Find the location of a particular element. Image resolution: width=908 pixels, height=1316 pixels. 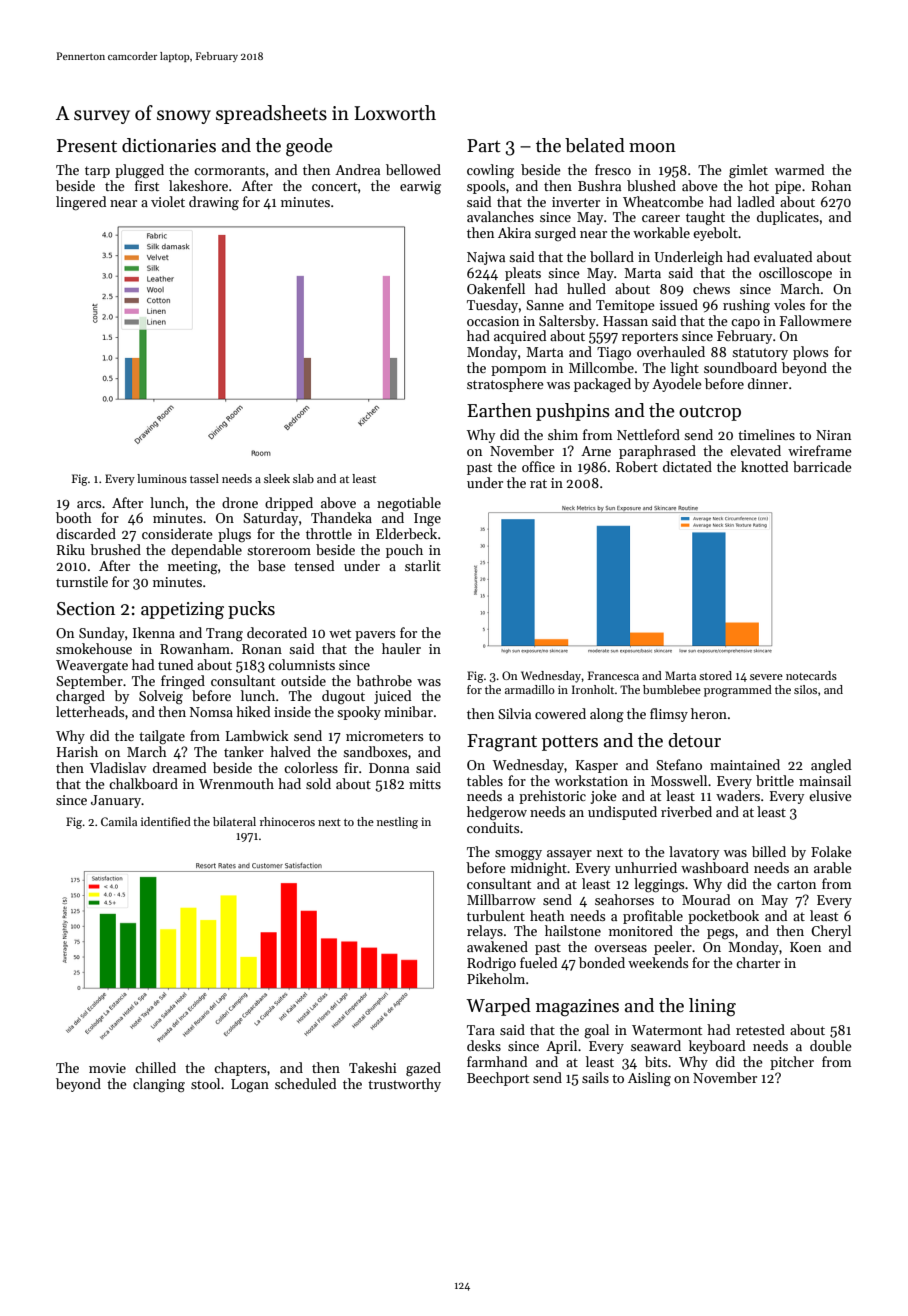

geode is located at coordinates (309, 147).
